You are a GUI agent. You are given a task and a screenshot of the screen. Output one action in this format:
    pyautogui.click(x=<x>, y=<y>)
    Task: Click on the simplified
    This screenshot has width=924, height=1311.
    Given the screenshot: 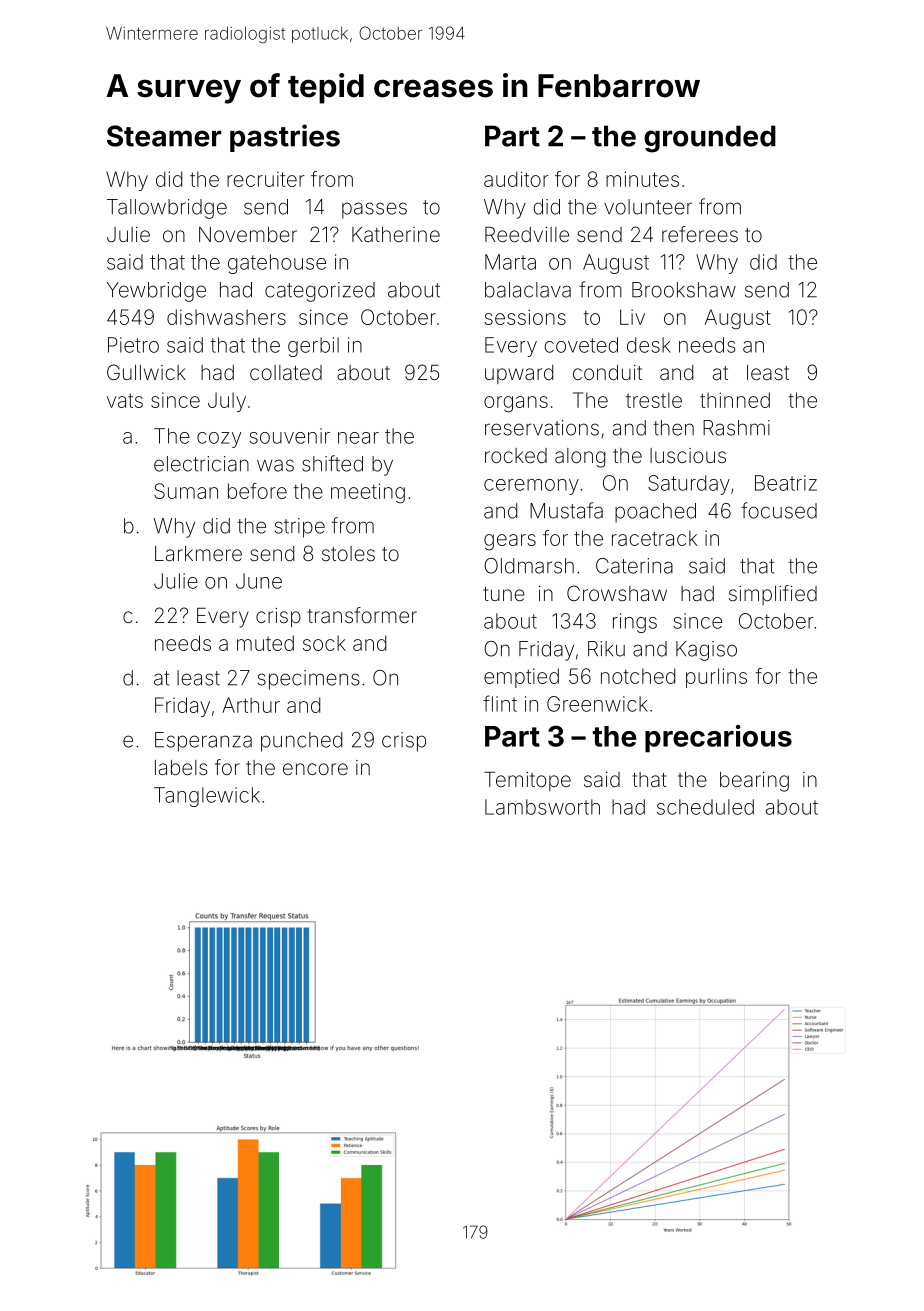 What is the action you would take?
    pyautogui.click(x=773, y=595)
